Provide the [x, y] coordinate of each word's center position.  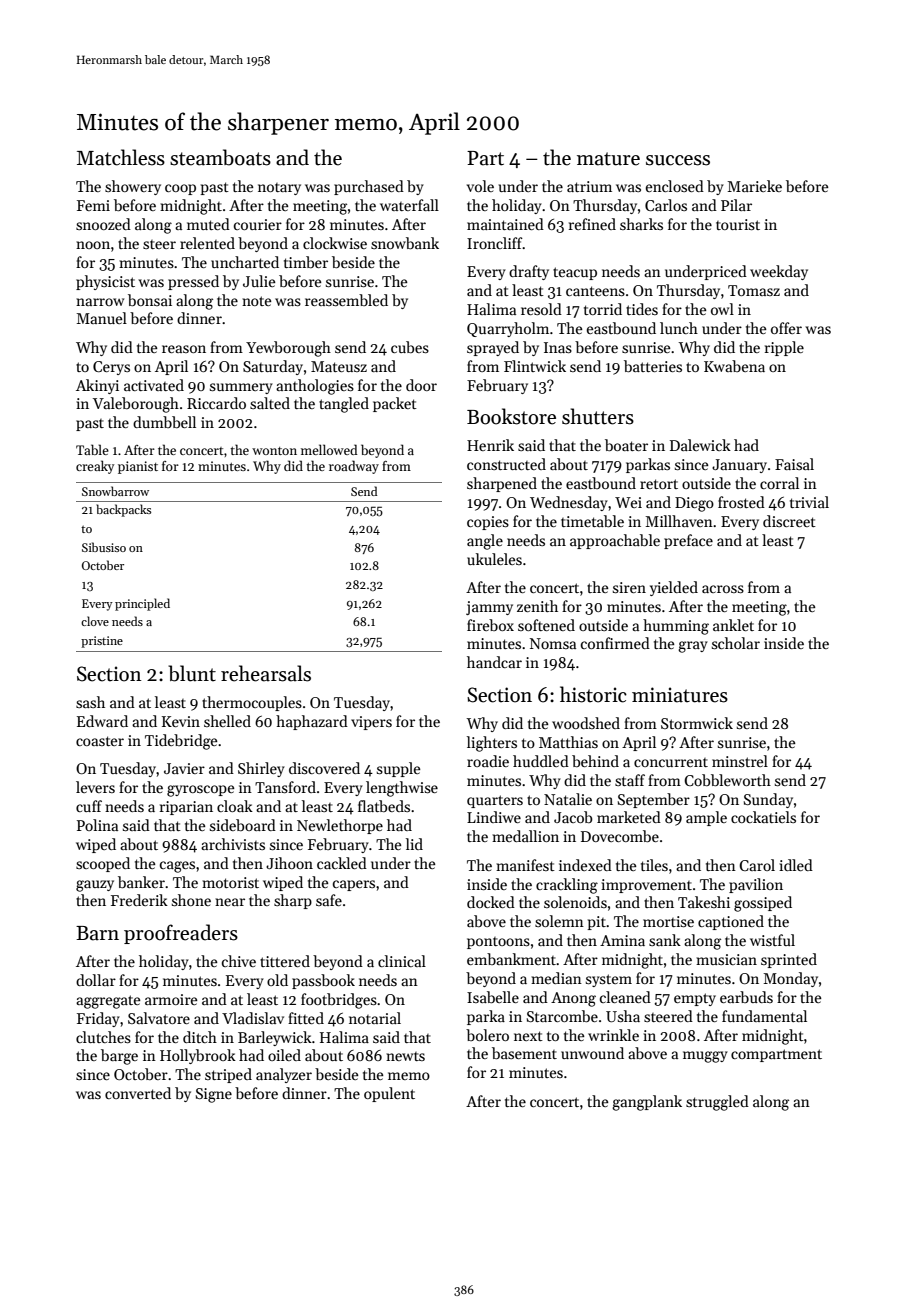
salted [270, 403]
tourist [738, 224]
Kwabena [734, 366]
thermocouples [252, 703]
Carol [757, 865]
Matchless [121, 157]
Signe [214, 1095]
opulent [389, 1094]
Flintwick [535, 366]
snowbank [405, 243]
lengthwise [402, 789]
